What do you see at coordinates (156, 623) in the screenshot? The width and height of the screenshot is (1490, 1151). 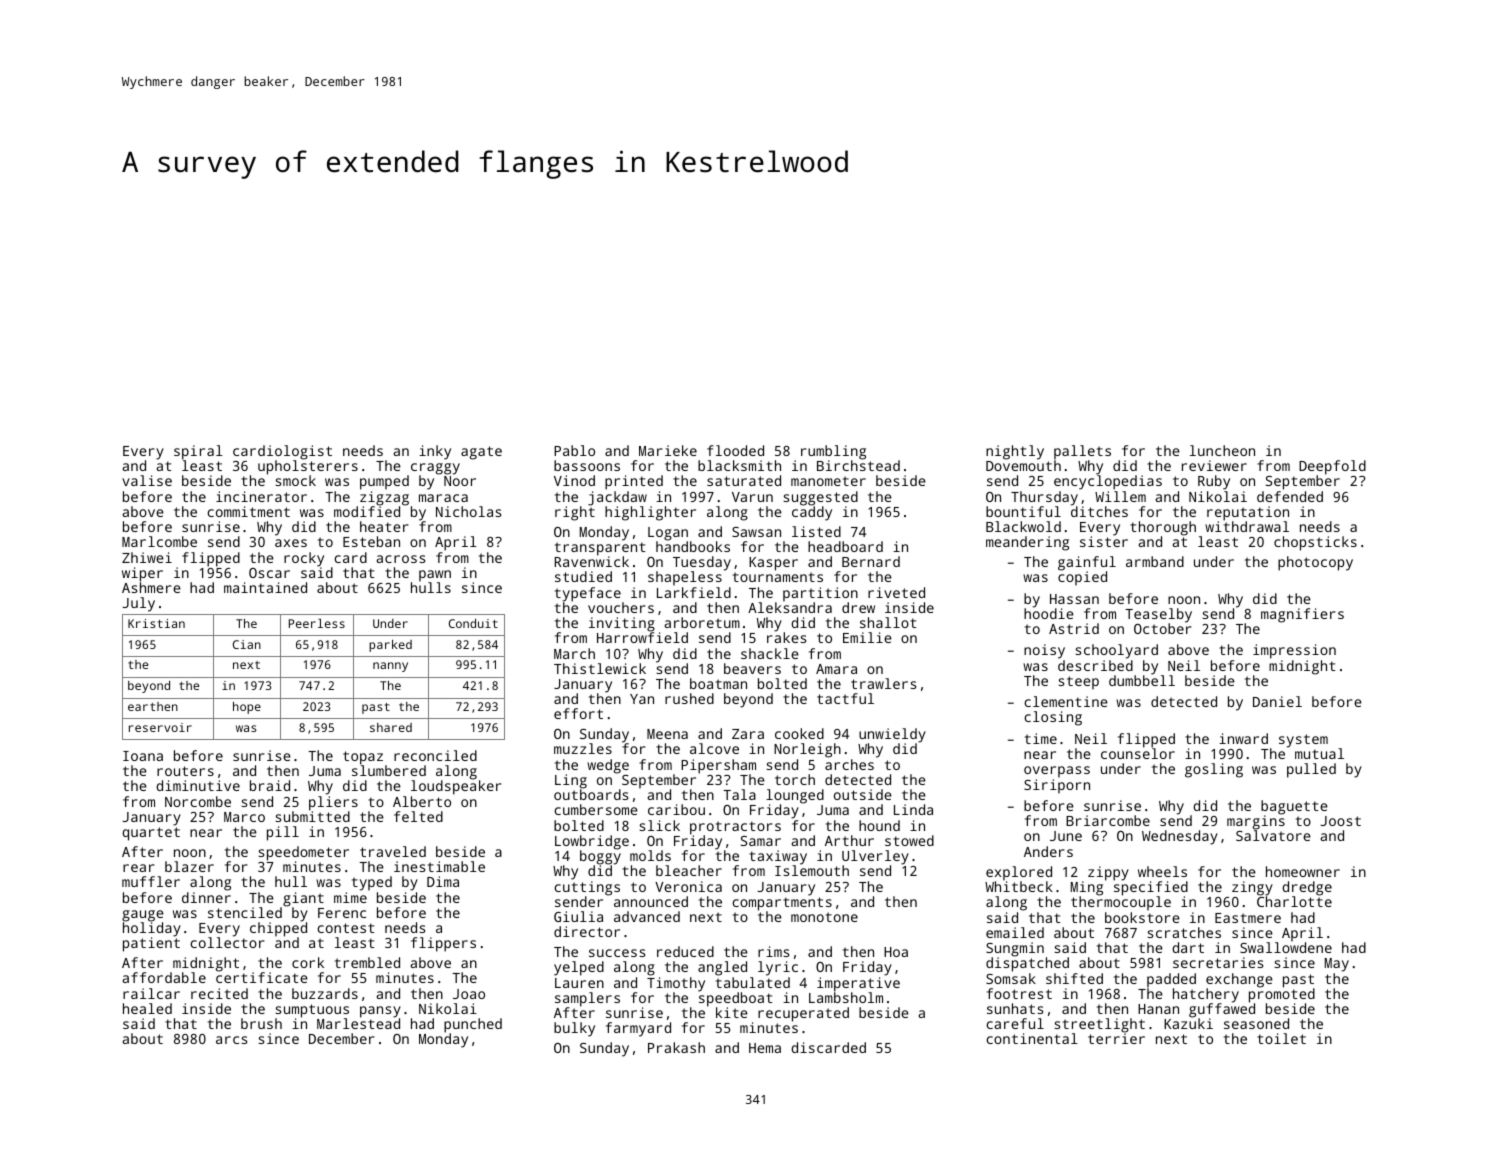 I see `Kristian` at bounding box center [156, 623].
